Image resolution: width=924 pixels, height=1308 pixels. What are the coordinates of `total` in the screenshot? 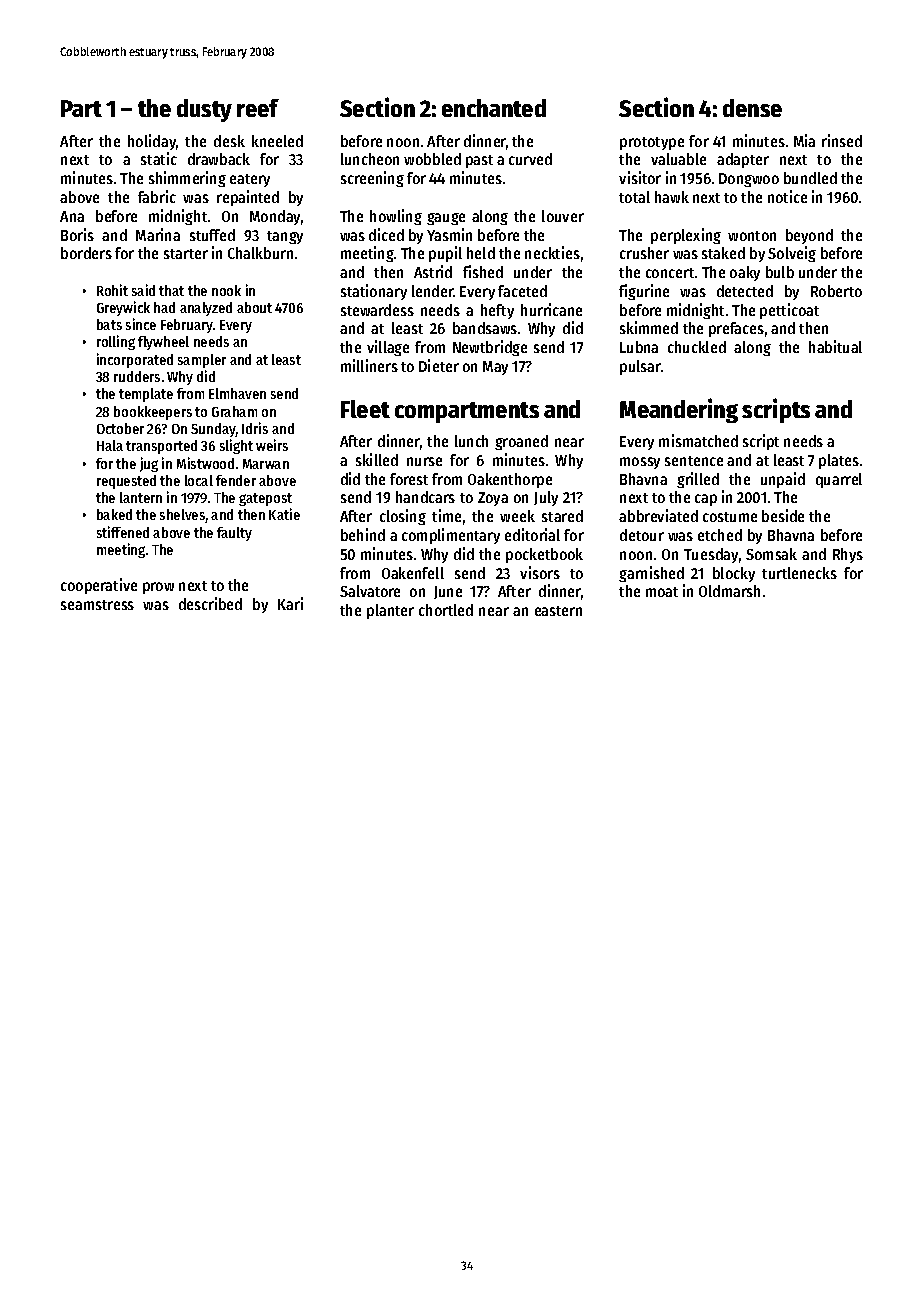 It's located at (634, 197).
